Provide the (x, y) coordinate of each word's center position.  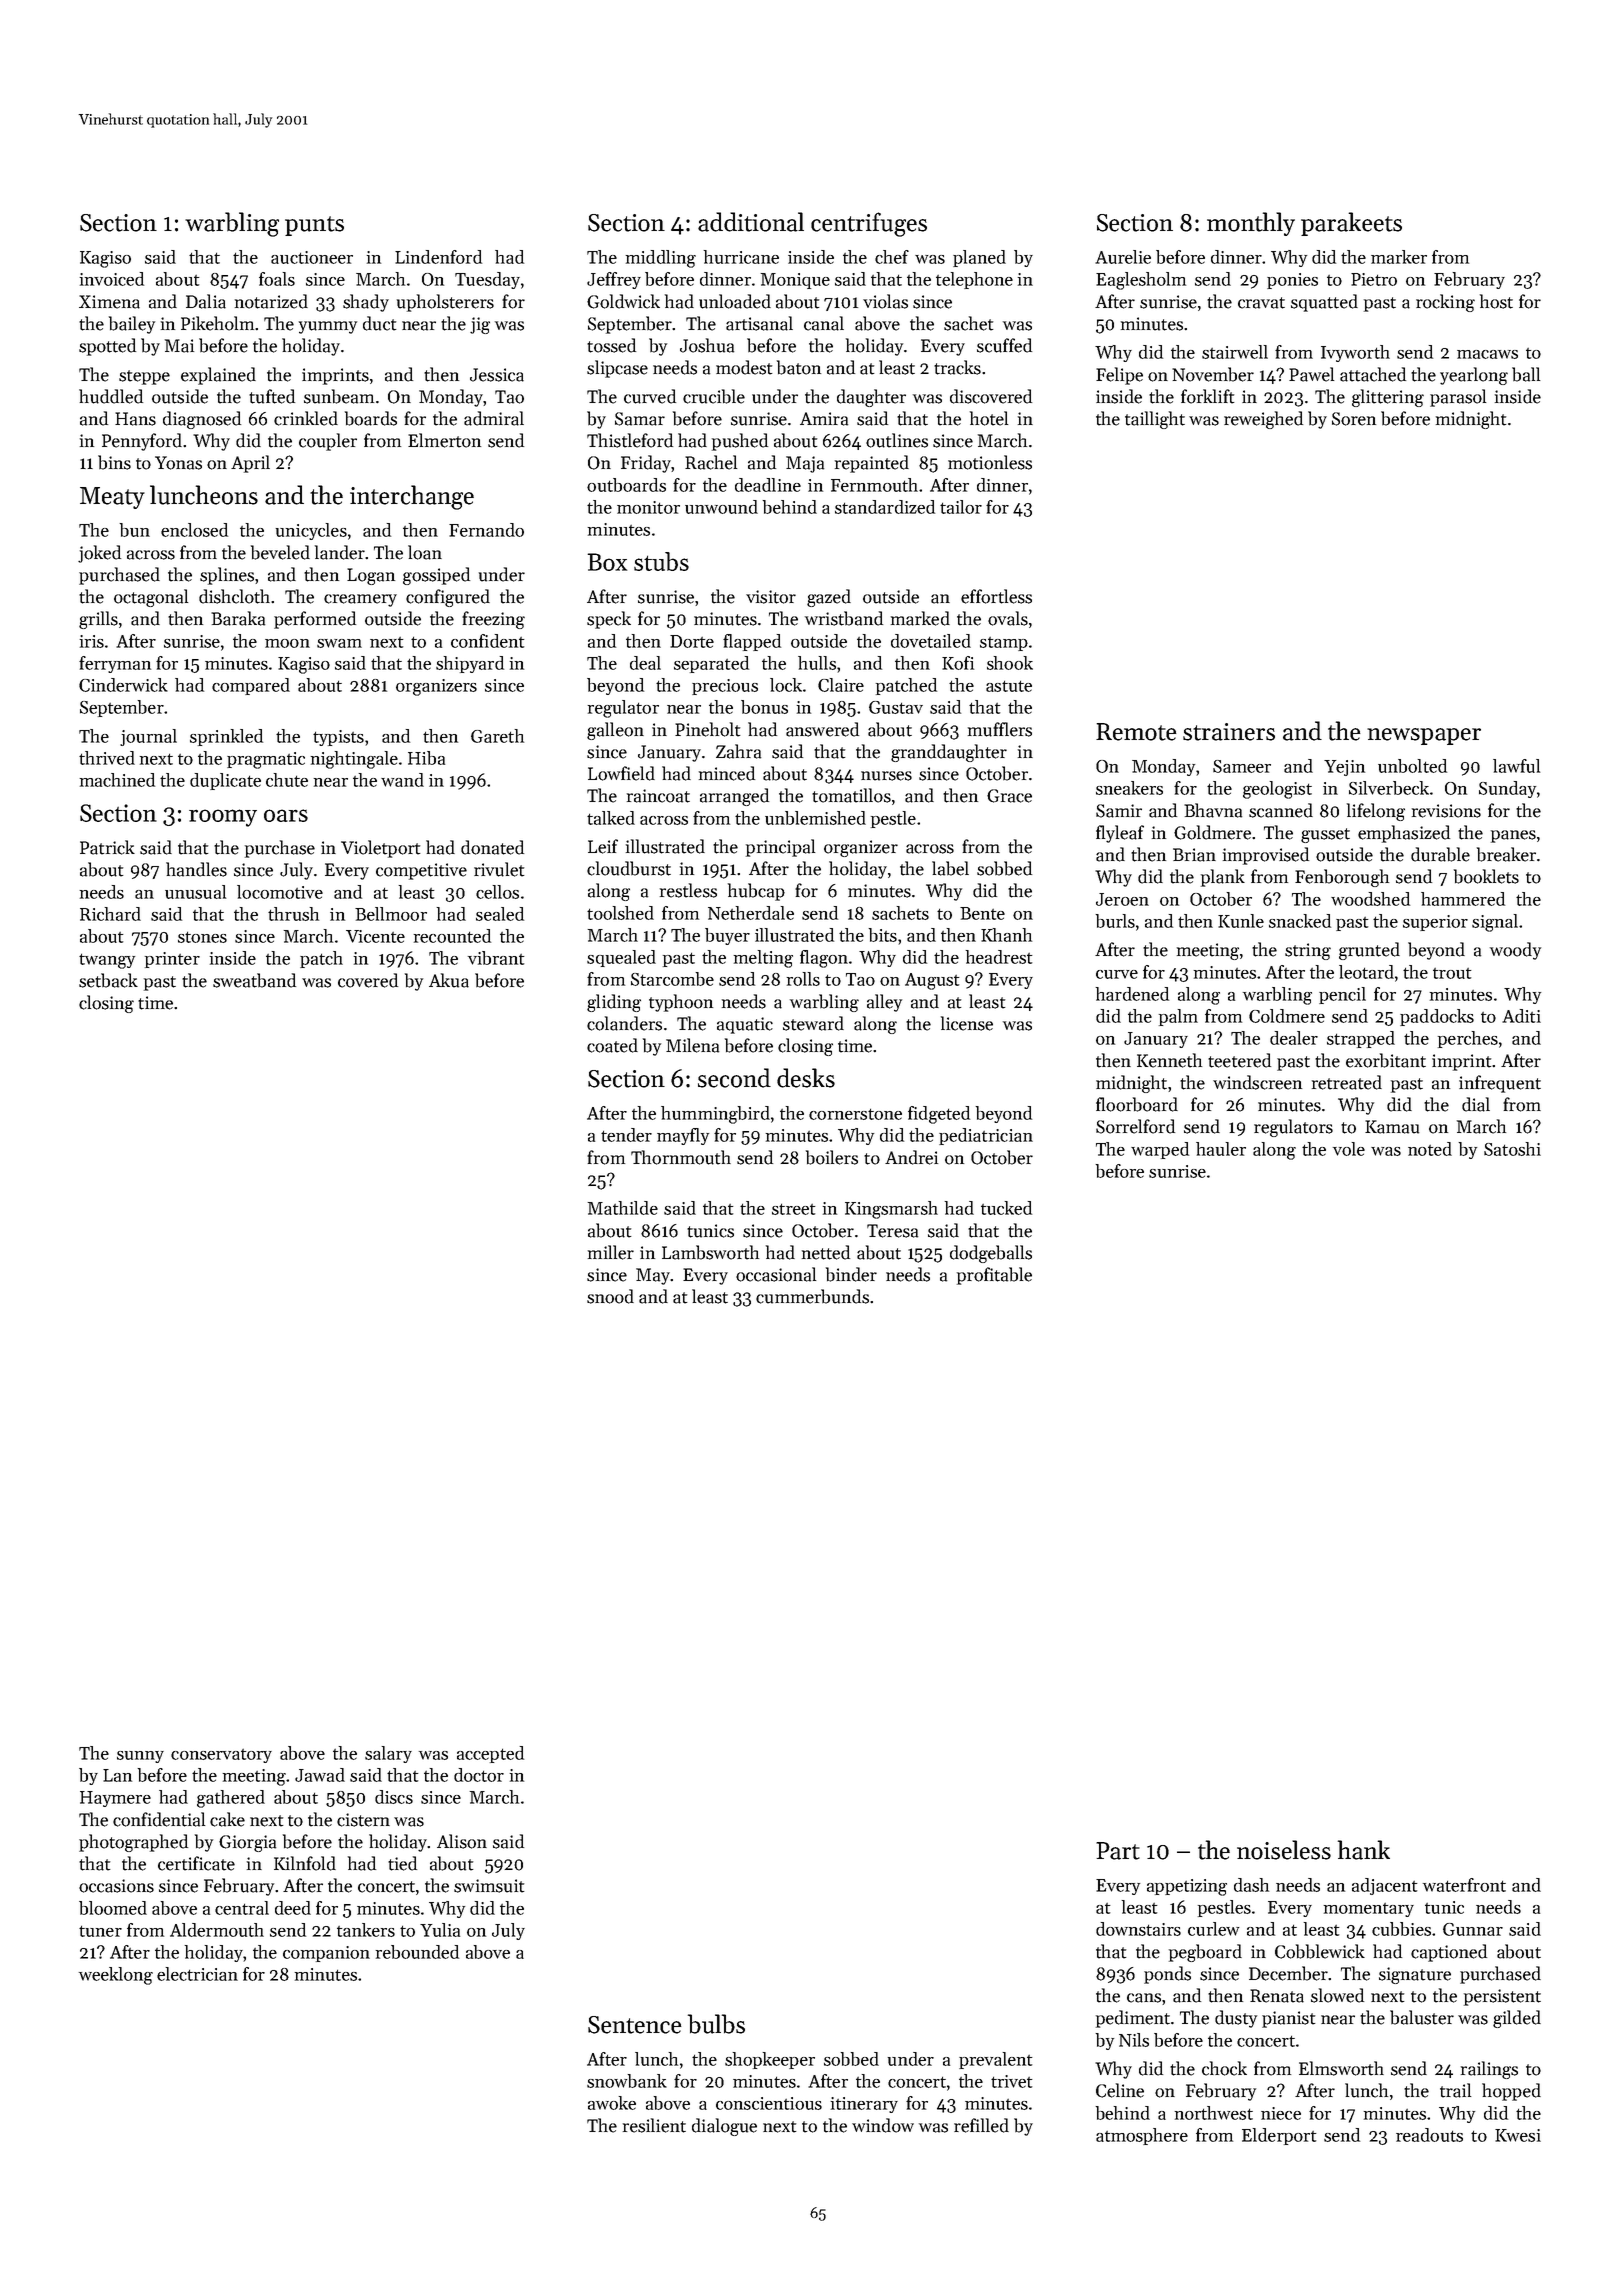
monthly (1251, 224)
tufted (272, 396)
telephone (974, 280)
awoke (612, 2103)
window (883, 2125)
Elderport (1279, 2136)
